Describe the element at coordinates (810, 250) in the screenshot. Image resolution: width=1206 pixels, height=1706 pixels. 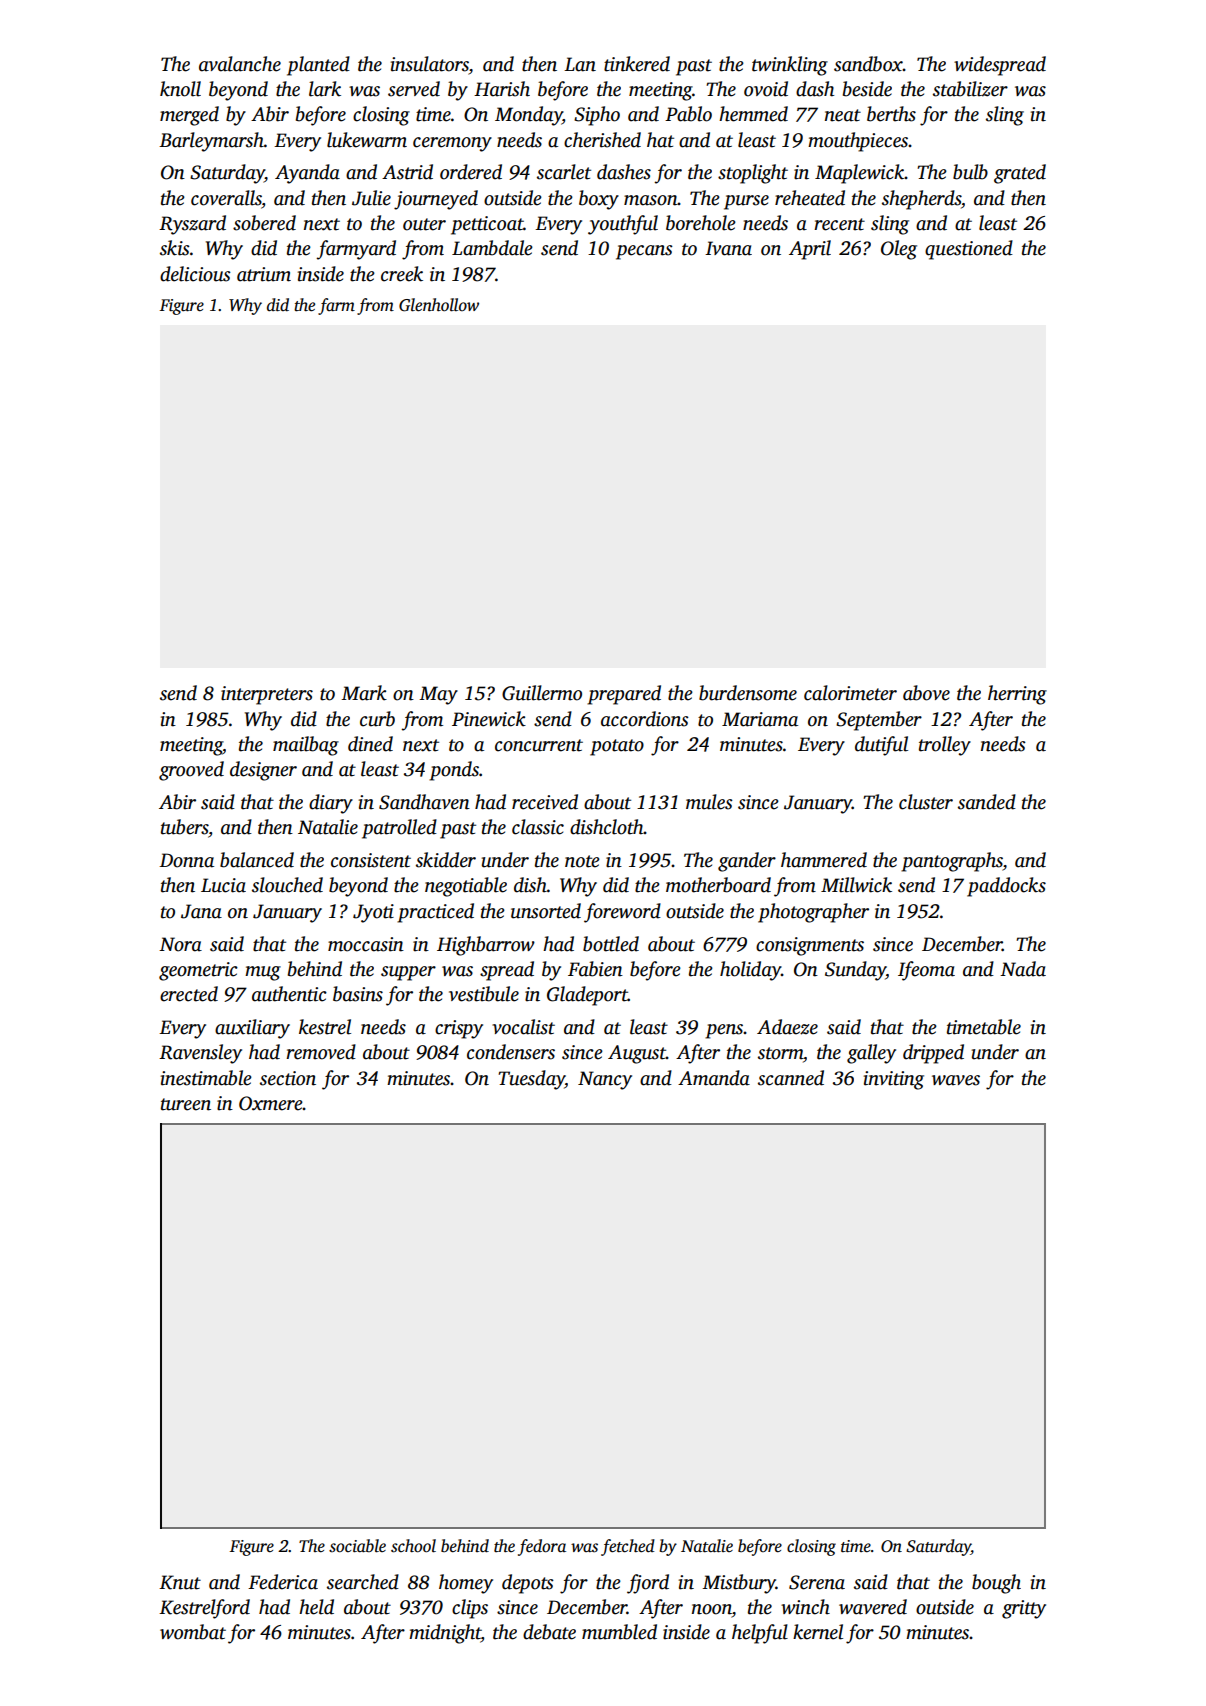
I see `April` at that location.
